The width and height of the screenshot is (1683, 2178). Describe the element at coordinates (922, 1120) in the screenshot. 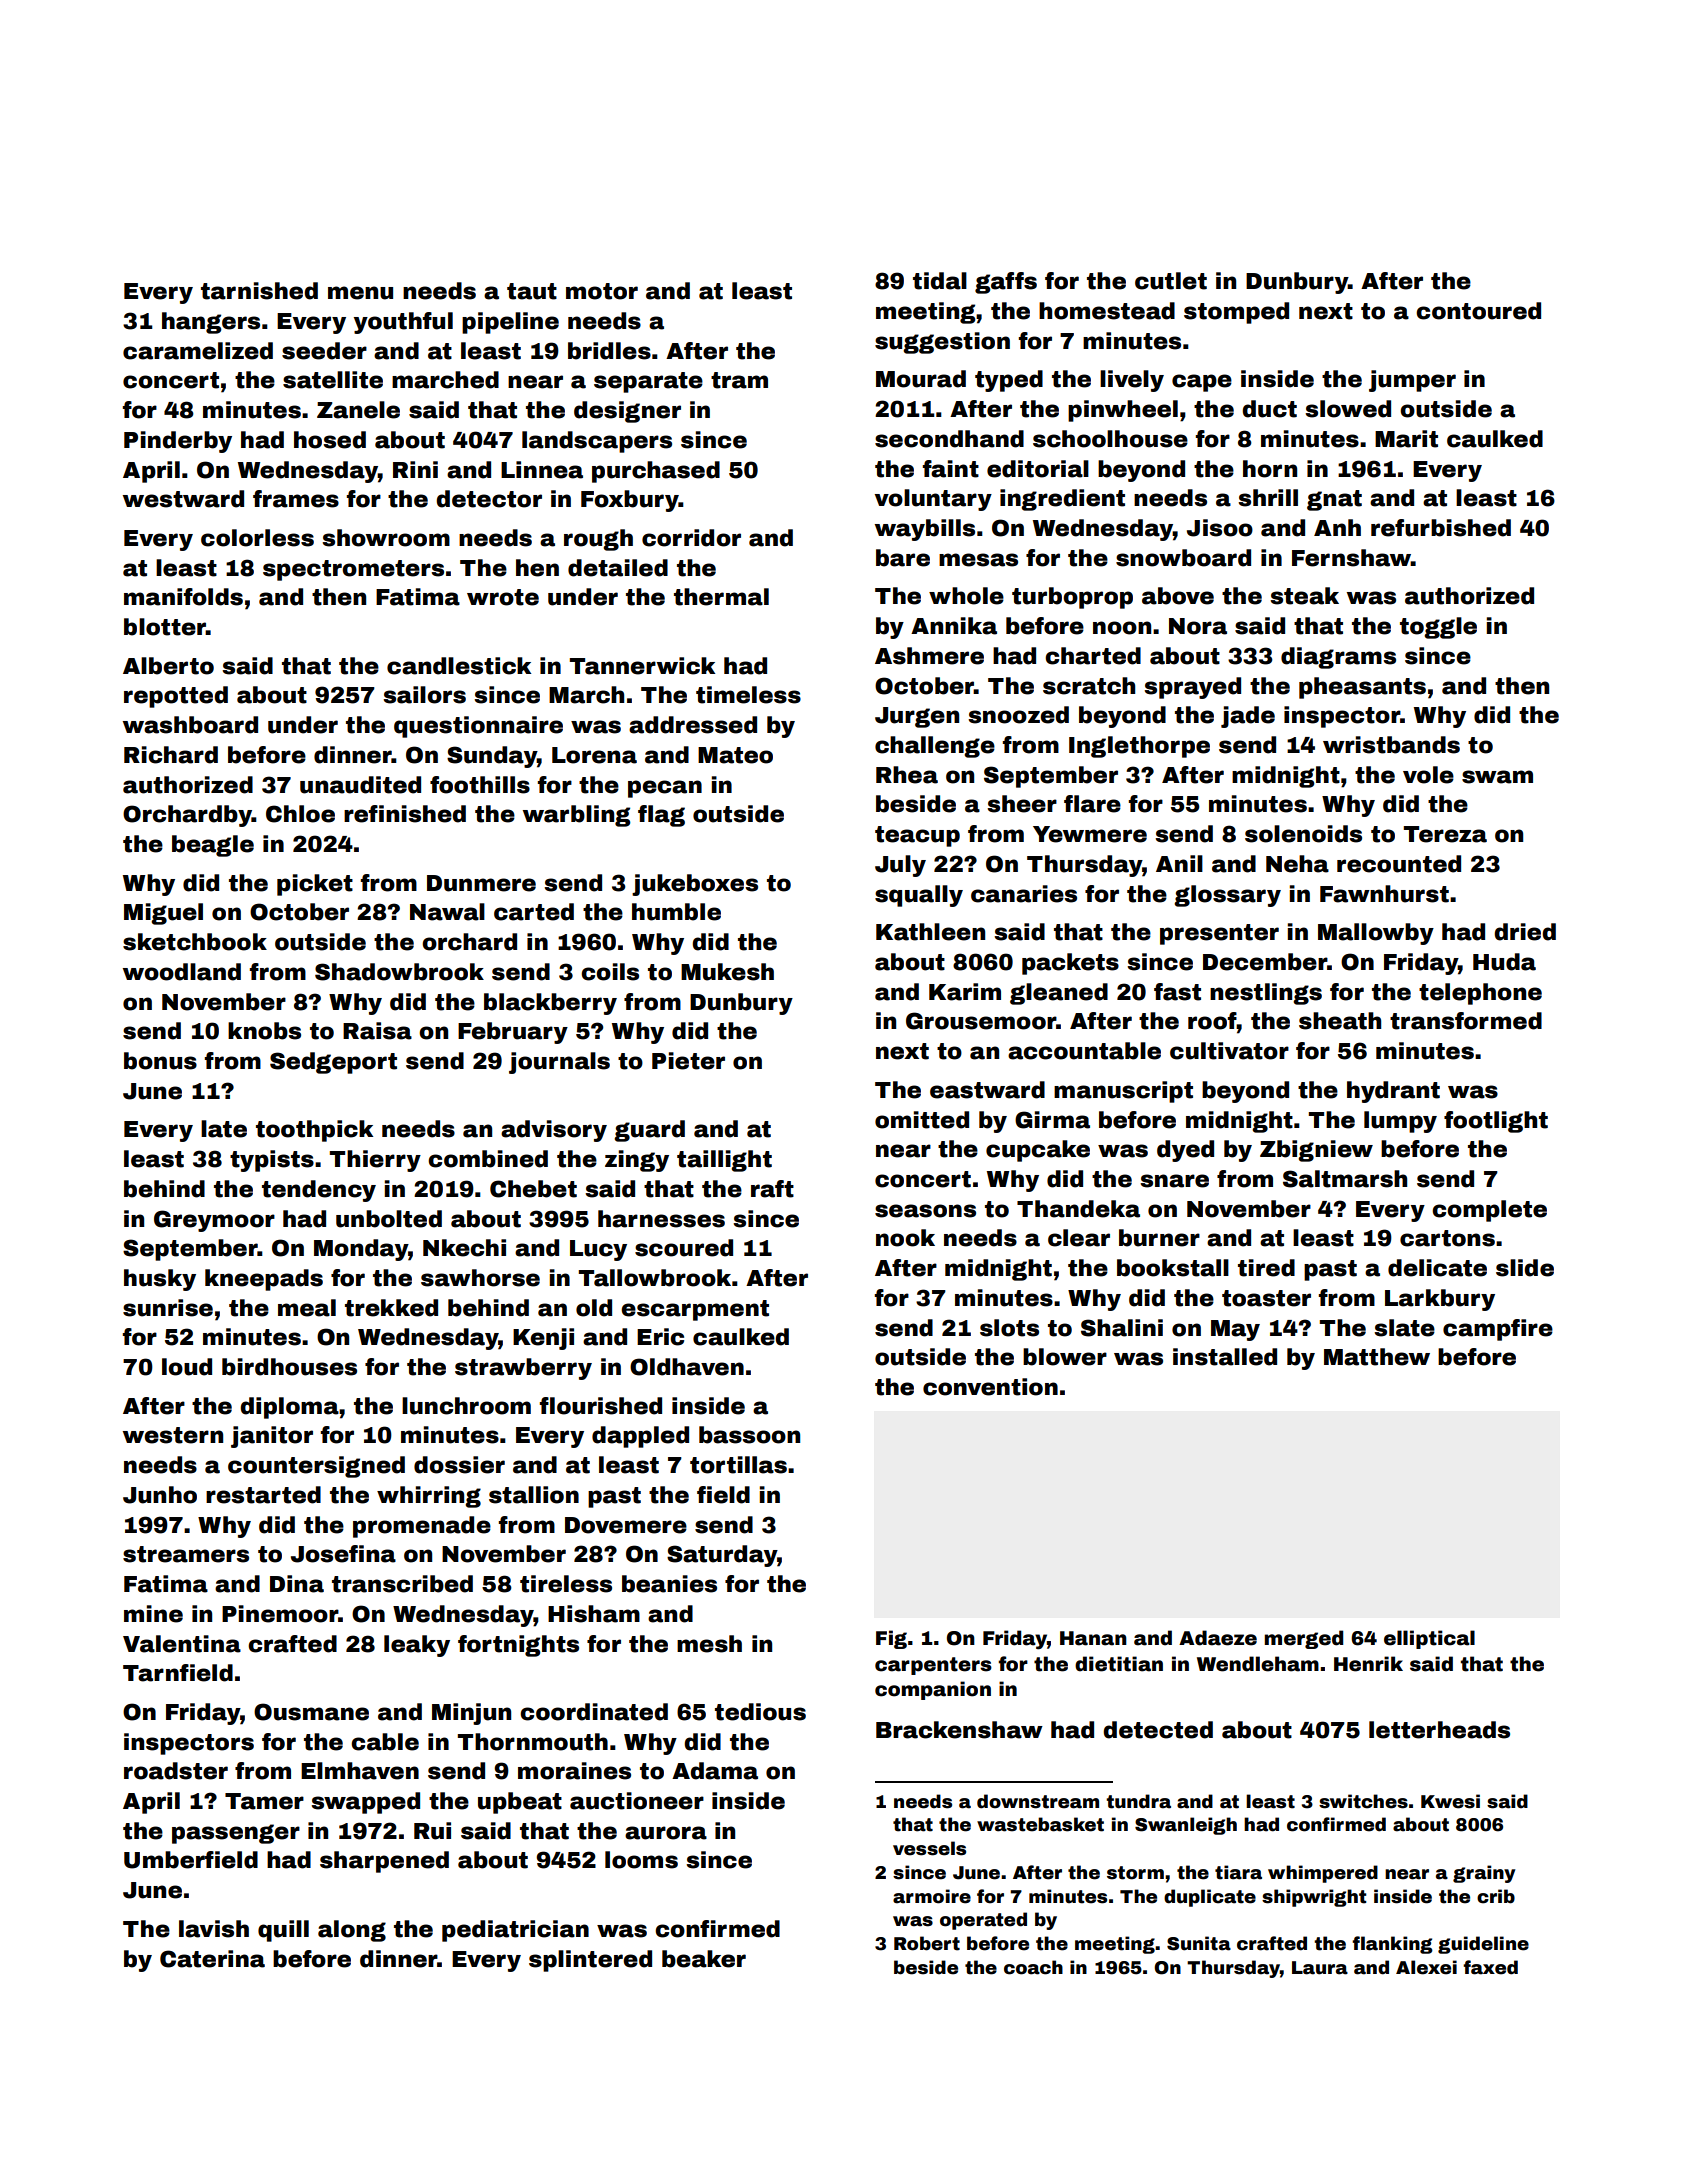

I see `omitted` at that location.
